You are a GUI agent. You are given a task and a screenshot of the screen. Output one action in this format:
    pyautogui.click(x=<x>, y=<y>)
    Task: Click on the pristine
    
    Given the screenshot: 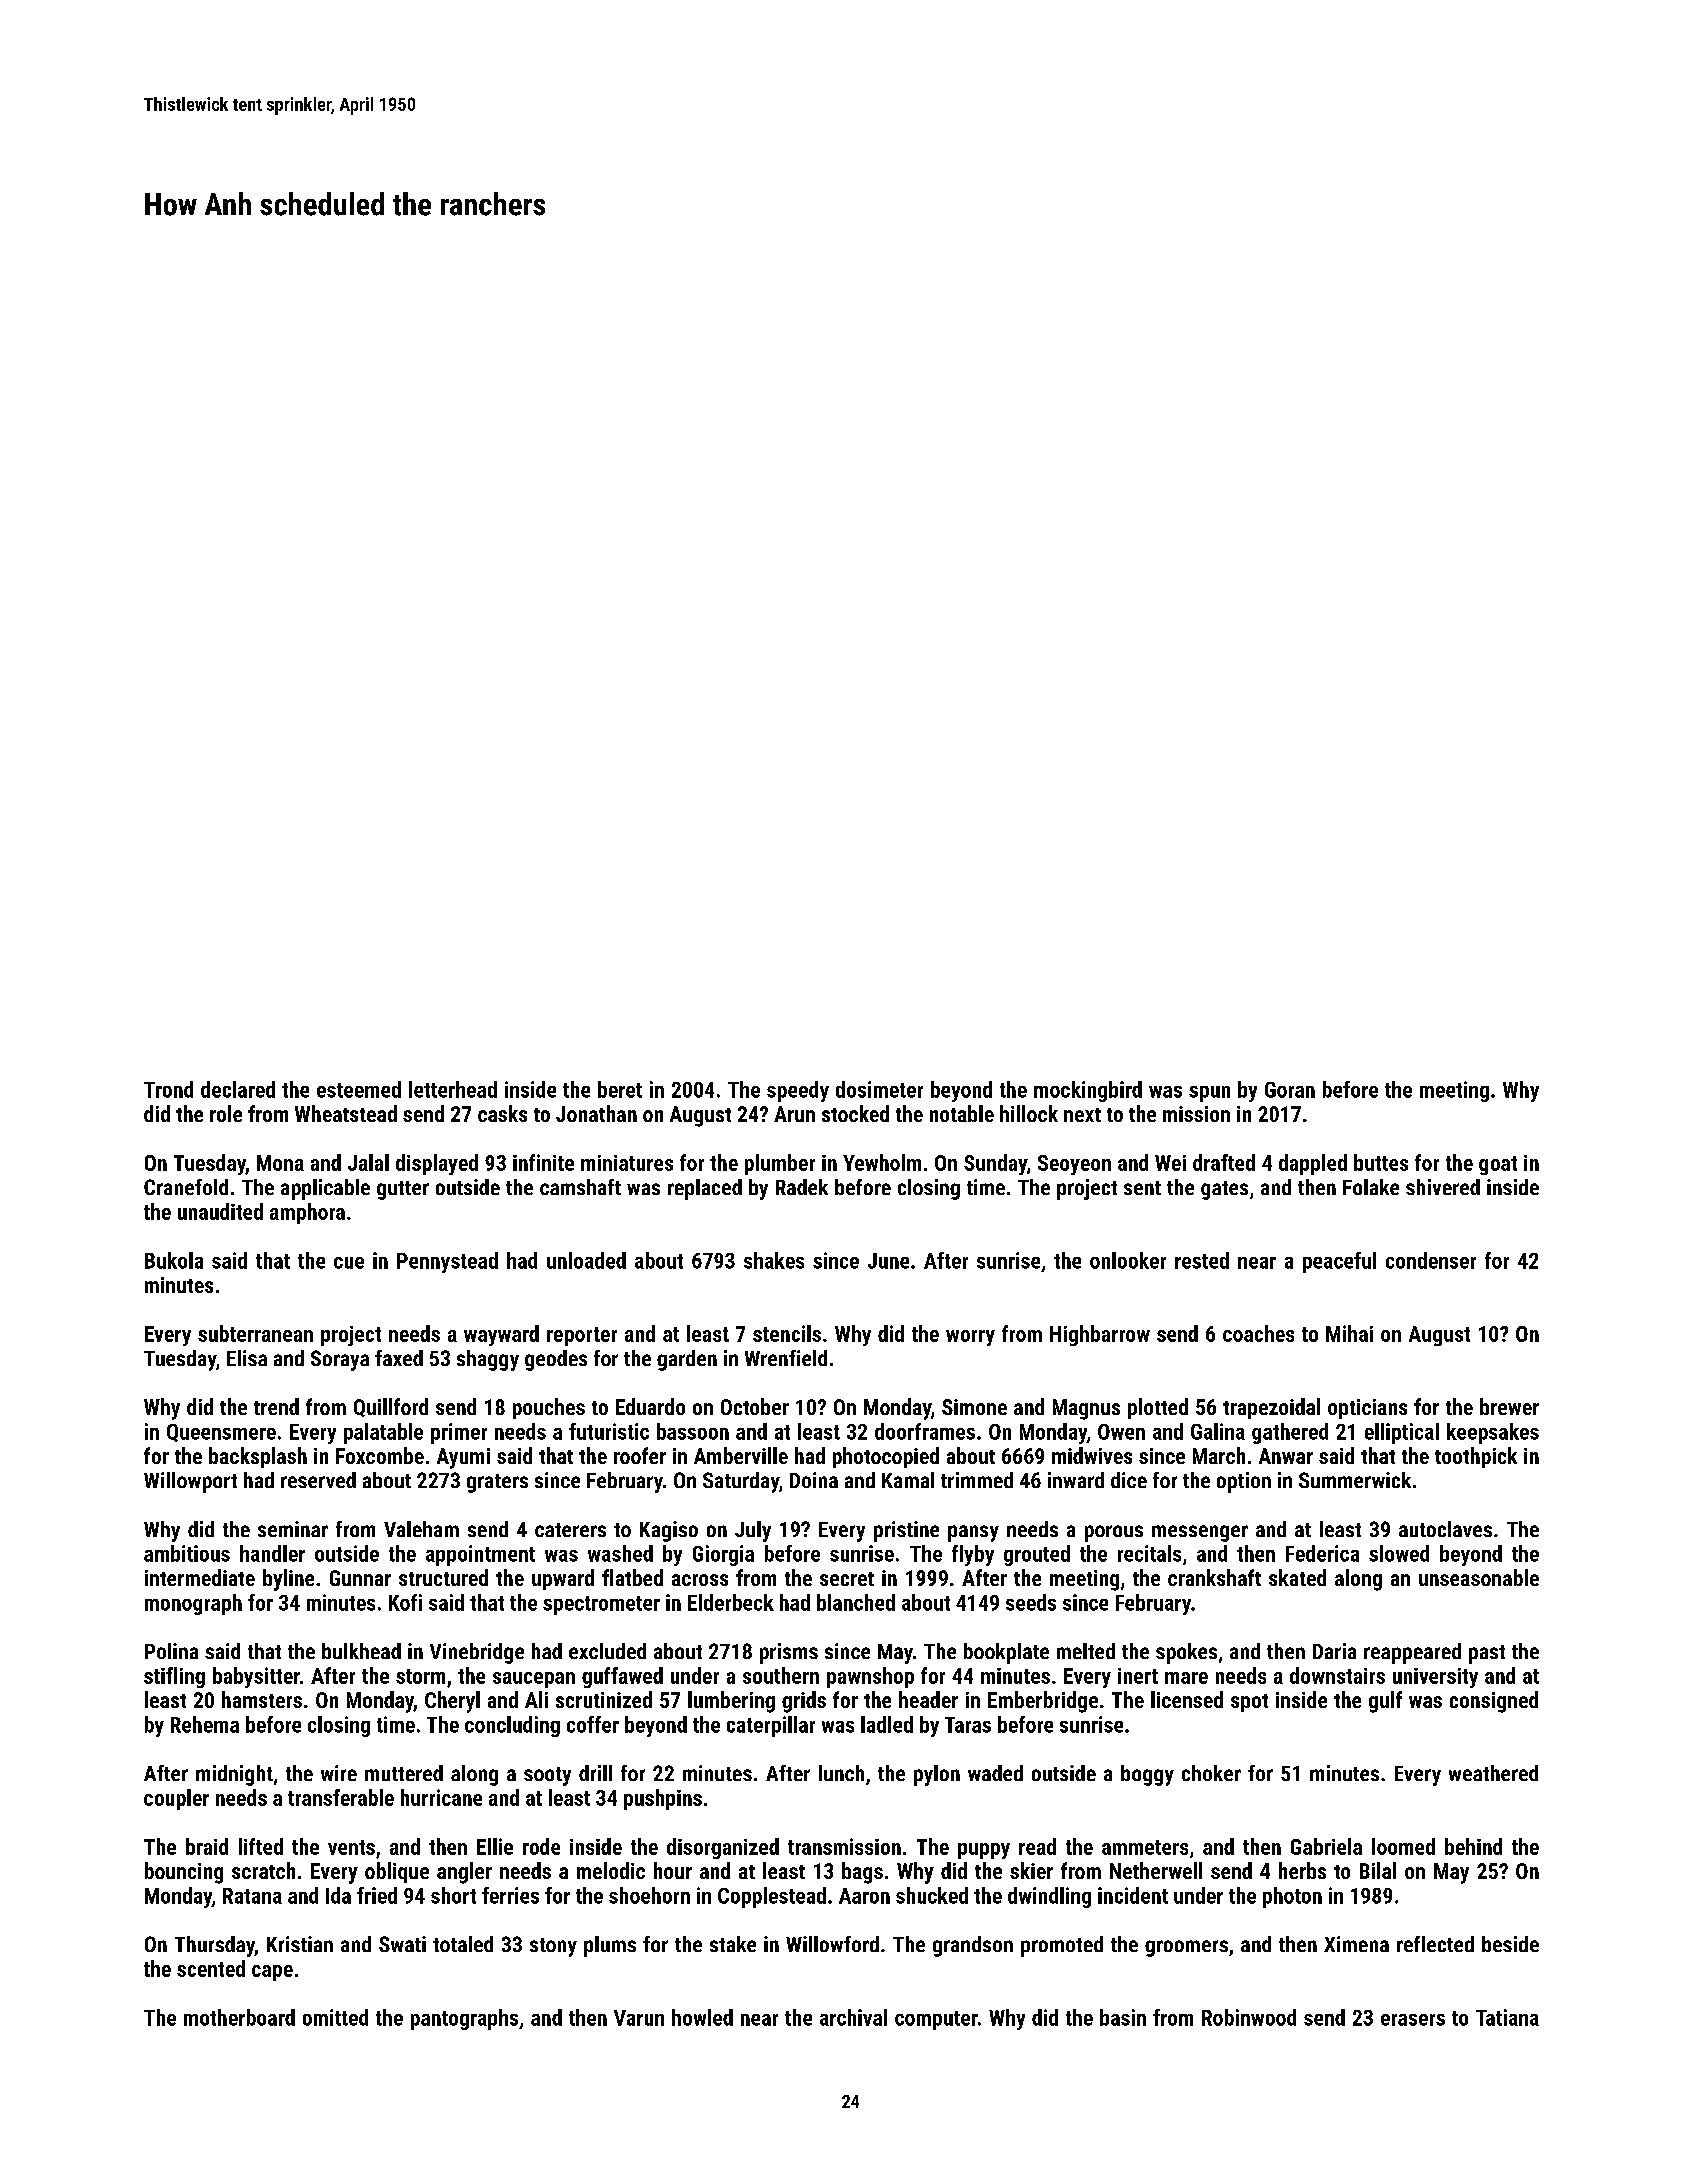 What is the action you would take?
    pyautogui.click(x=906, y=1531)
